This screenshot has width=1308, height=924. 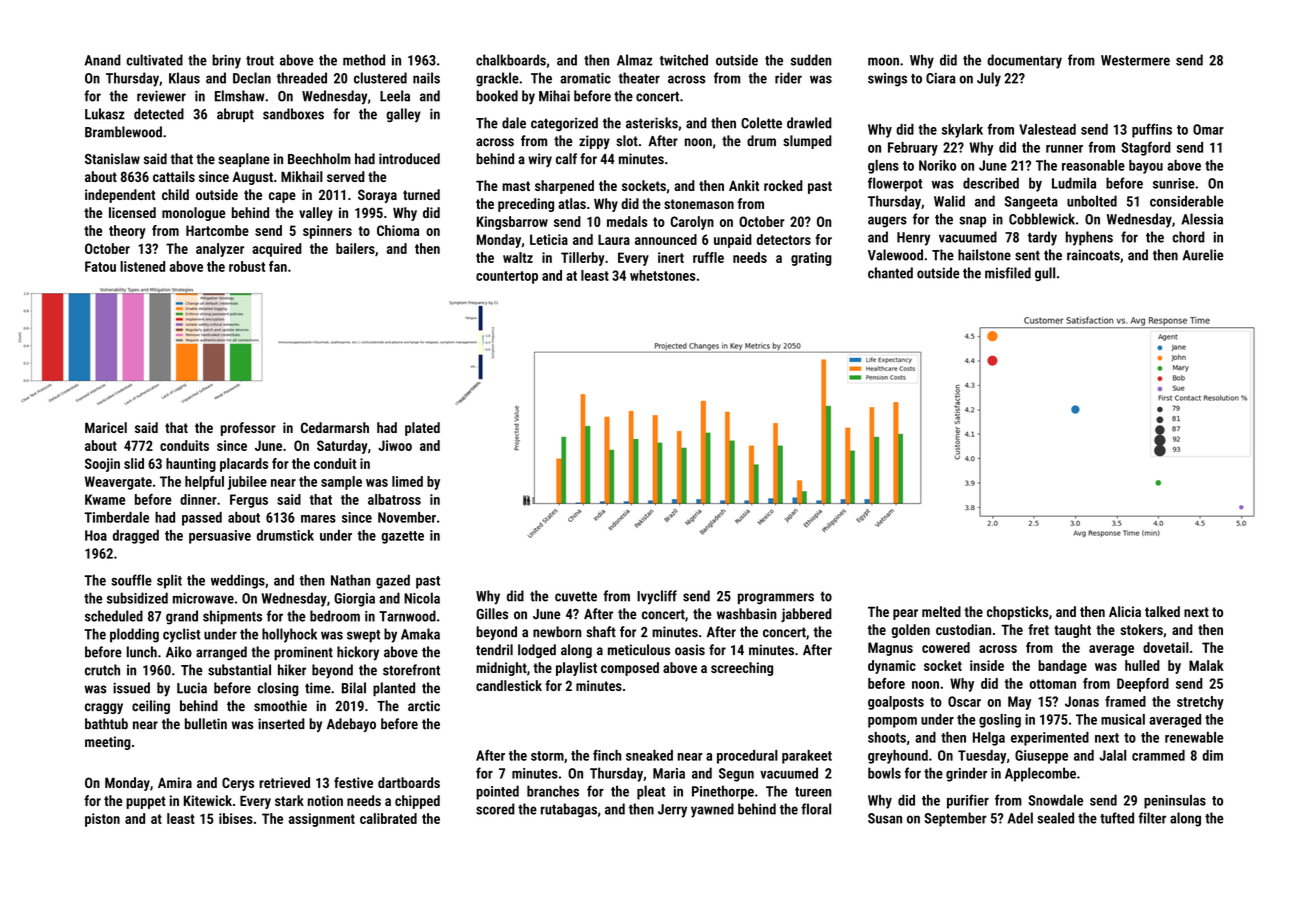 I want to click on puppet, so click(x=146, y=802).
